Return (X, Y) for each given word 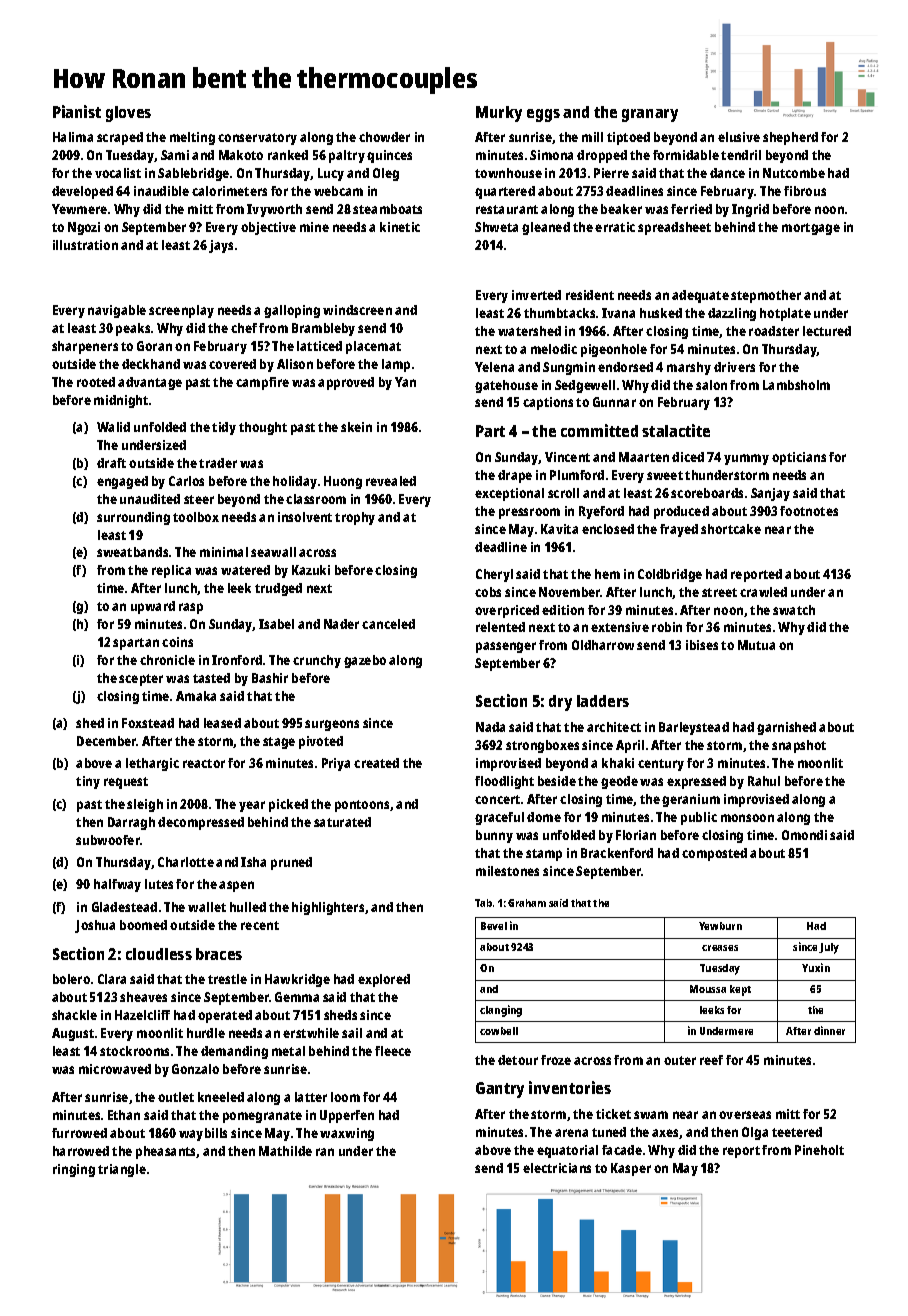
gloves (128, 114)
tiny (88, 782)
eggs (543, 115)
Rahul (764, 781)
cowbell (499, 1031)
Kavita (559, 529)
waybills (203, 1134)
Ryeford (601, 512)
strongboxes (542, 746)
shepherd (790, 138)
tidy (224, 428)
